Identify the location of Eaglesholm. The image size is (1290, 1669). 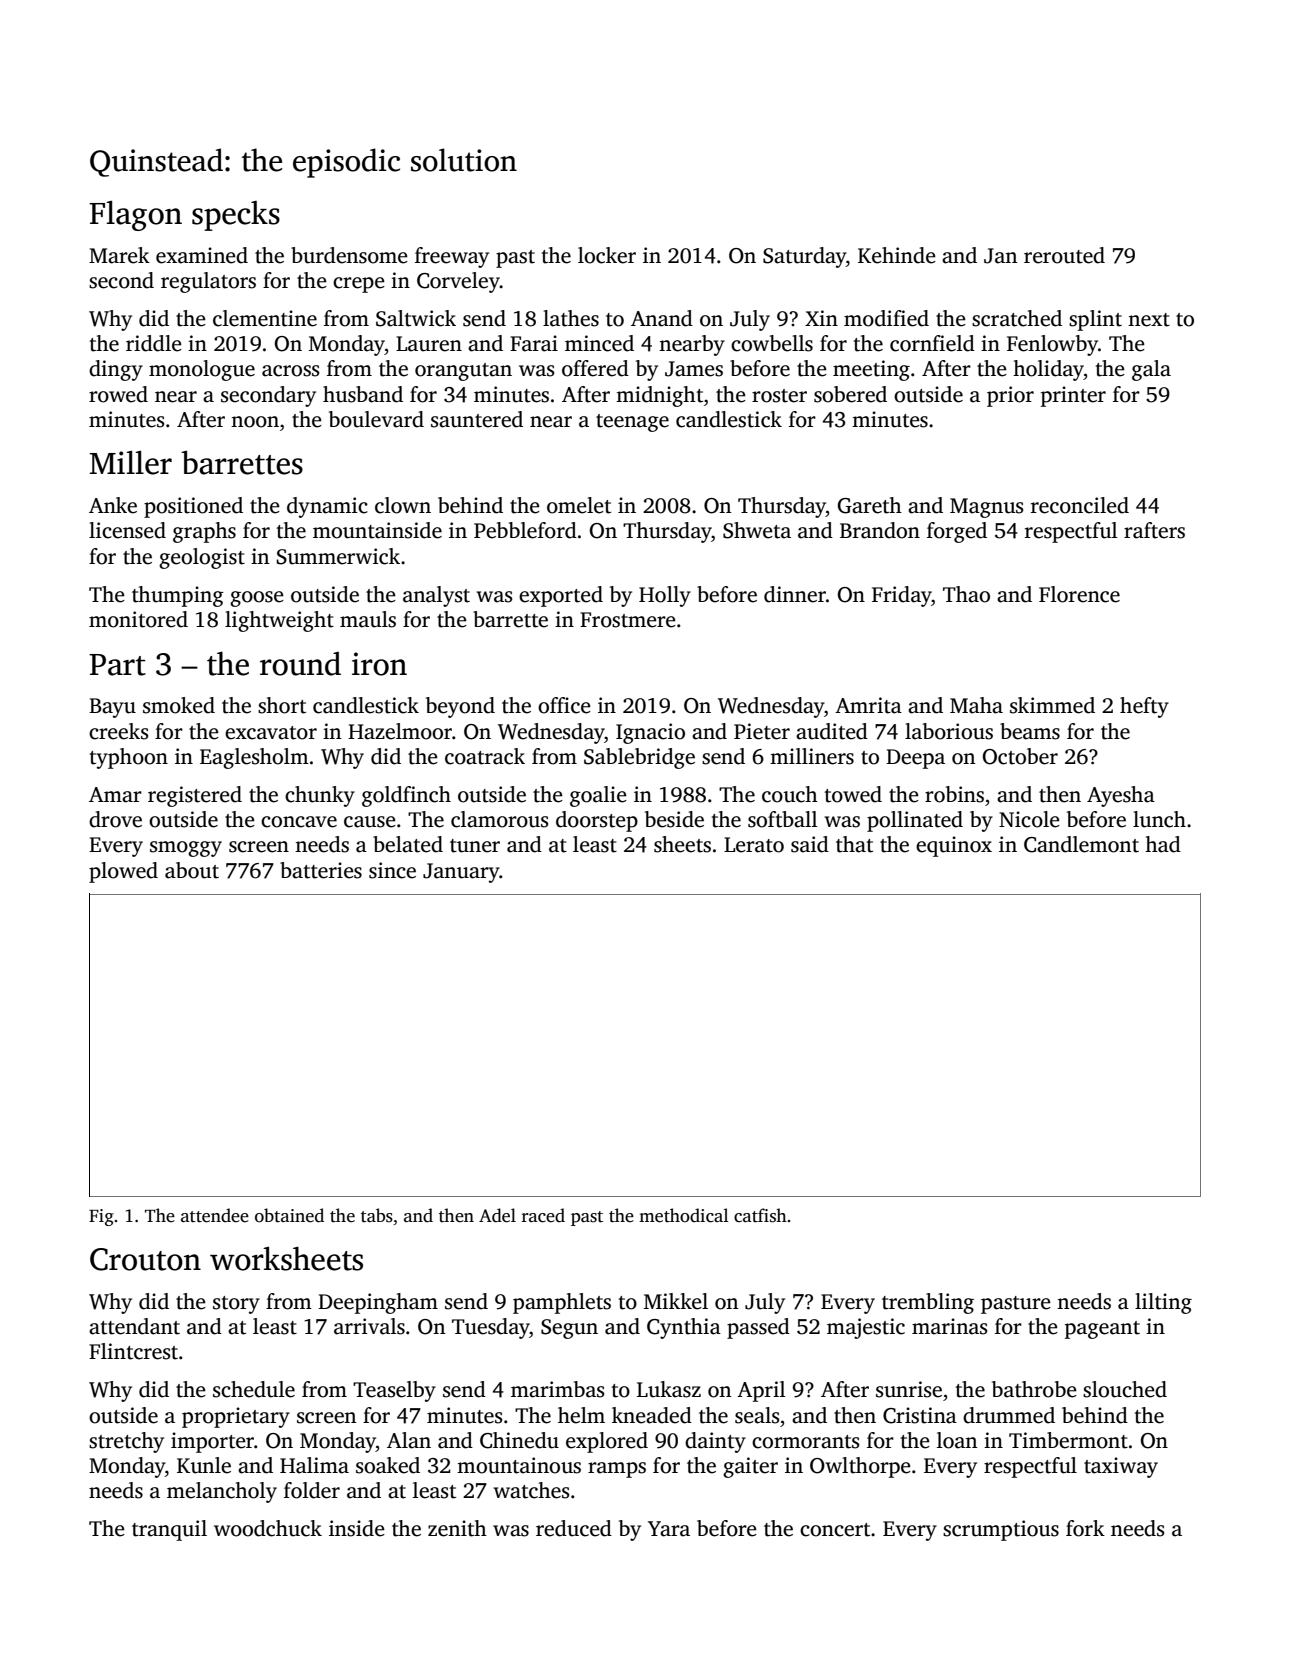
(254, 758).
